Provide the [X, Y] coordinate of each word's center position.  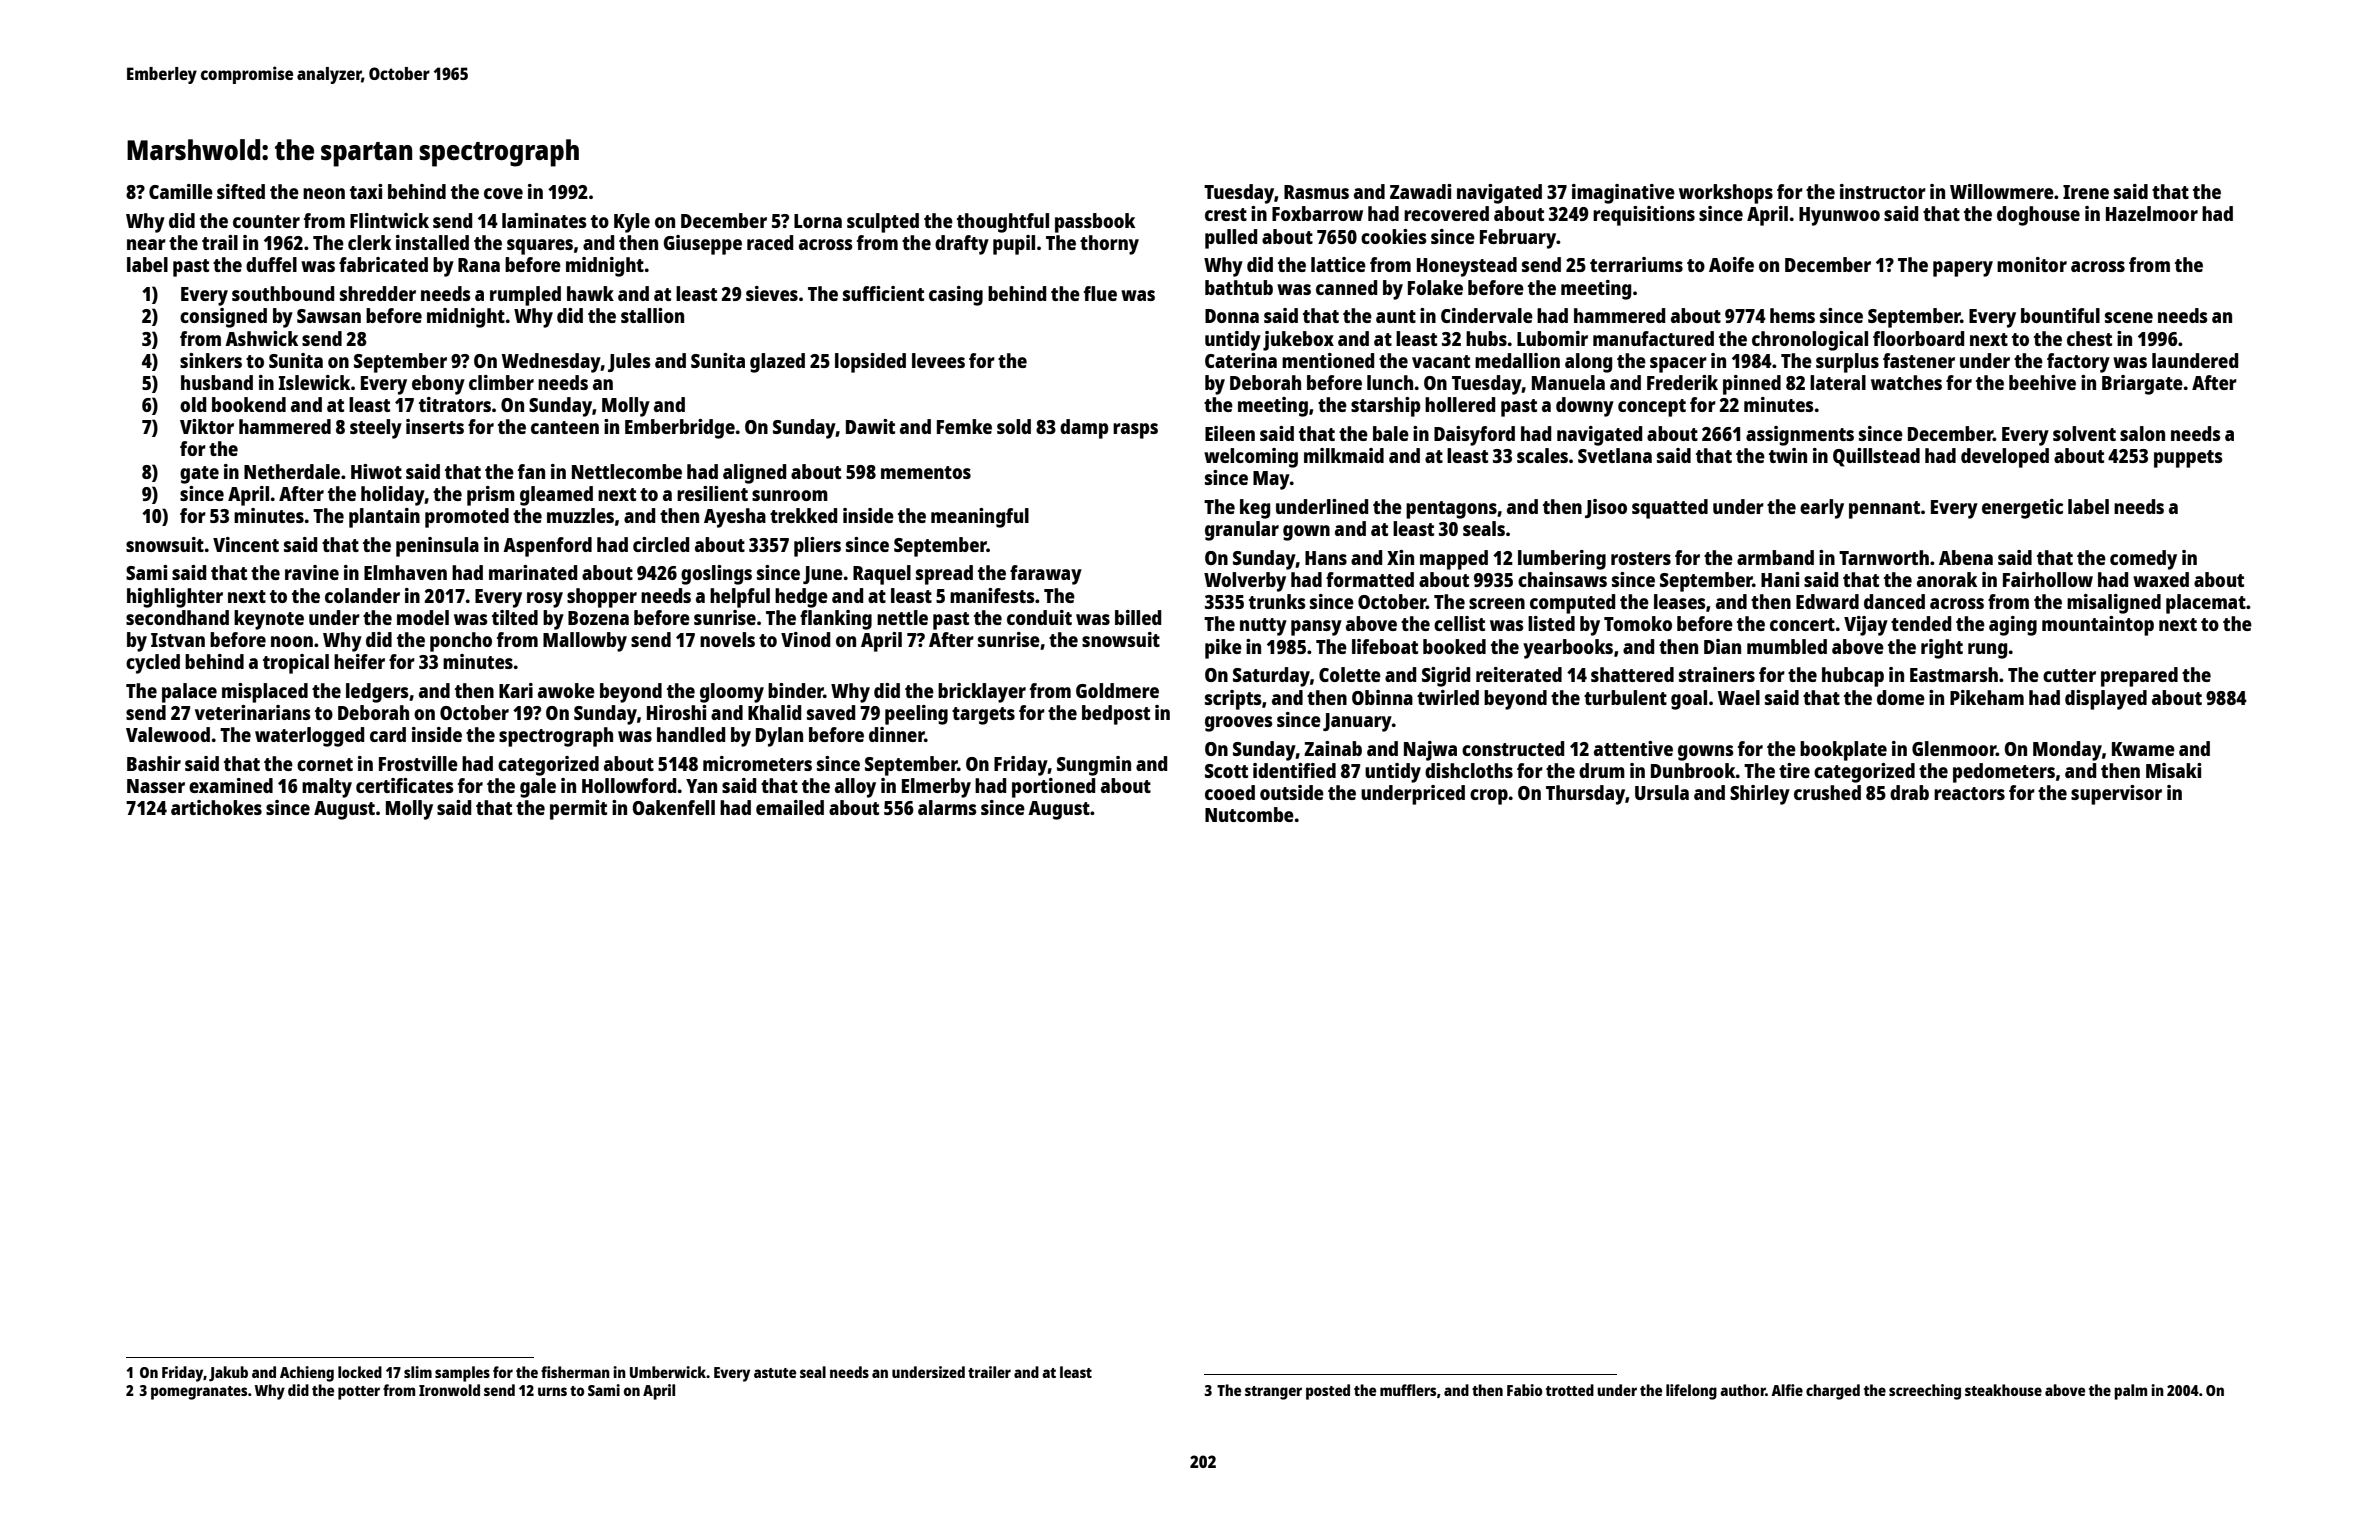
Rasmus [1316, 192]
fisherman [575, 1372]
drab [1909, 792]
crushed [1827, 792]
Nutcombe [1249, 814]
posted [1328, 1392]
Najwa [1430, 751]
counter [266, 221]
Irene [2086, 192]
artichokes [216, 807]
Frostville [418, 763]
